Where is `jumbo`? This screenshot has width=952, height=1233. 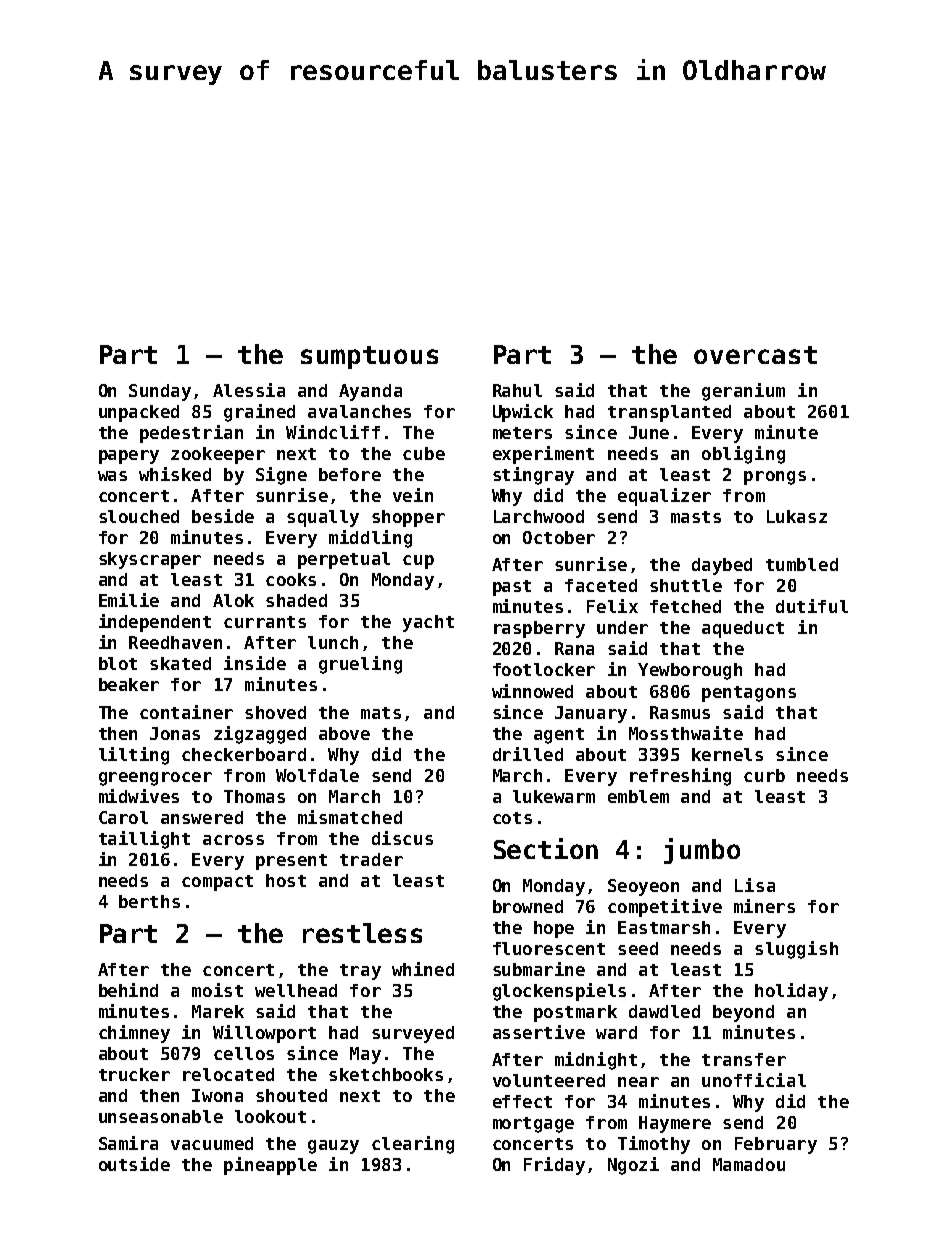 jumbo is located at coordinates (702, 851).
